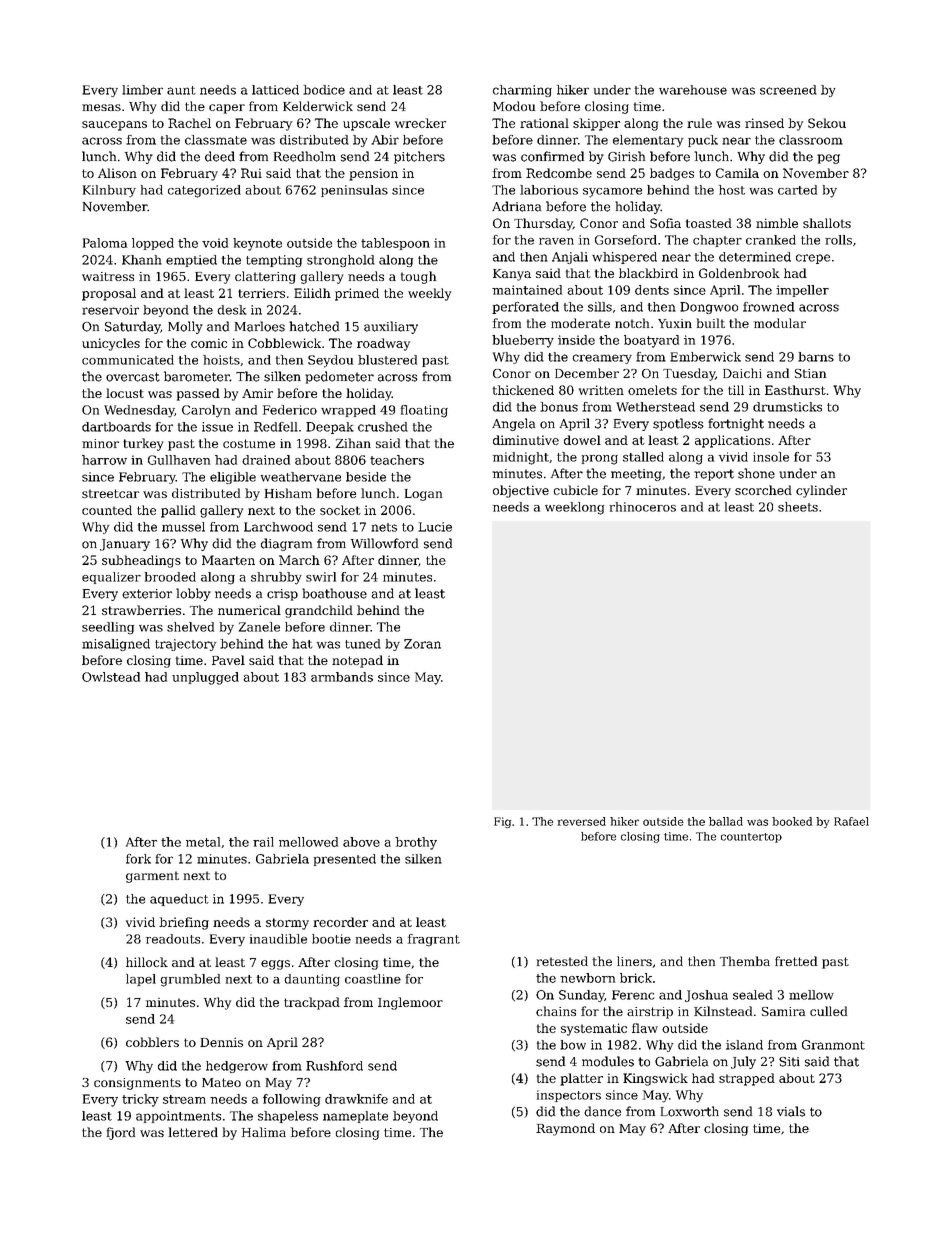 The image size is (952, 1233). I want to click on Paloma, so click(105, 243).
